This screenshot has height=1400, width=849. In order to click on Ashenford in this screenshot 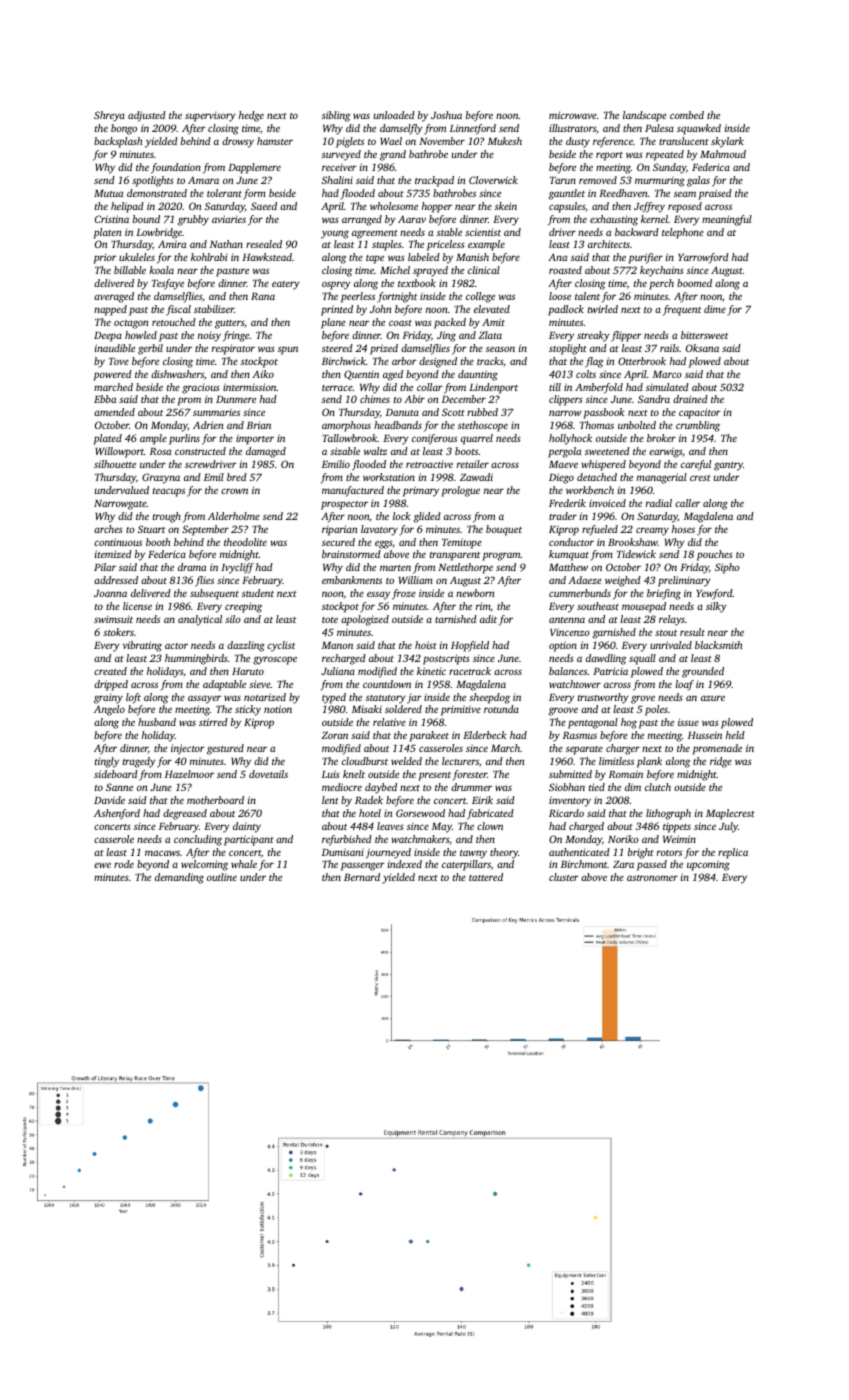, I will do `click(117, 814)`.
